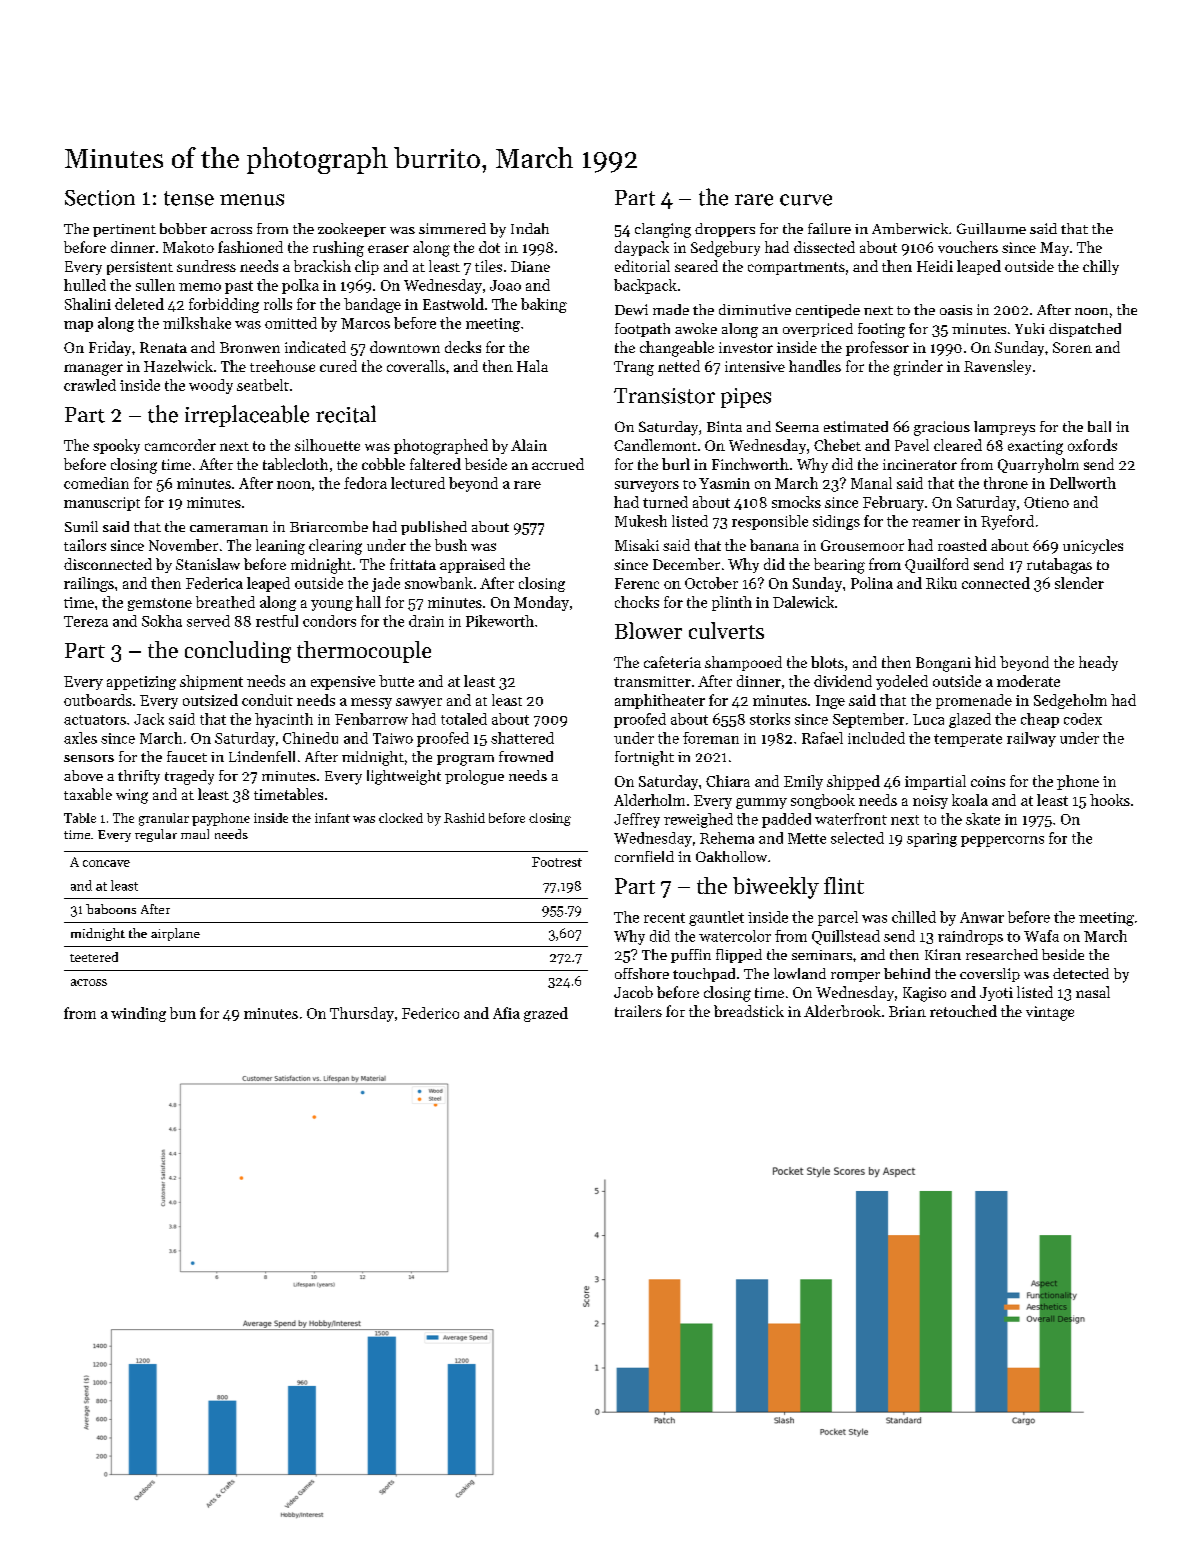 Image resolution: width=1202 pixels, height=1555 pixels. What do you see at coordinates (100, 198) in the image?
I see `Section` at bounding box center [100, 198].
